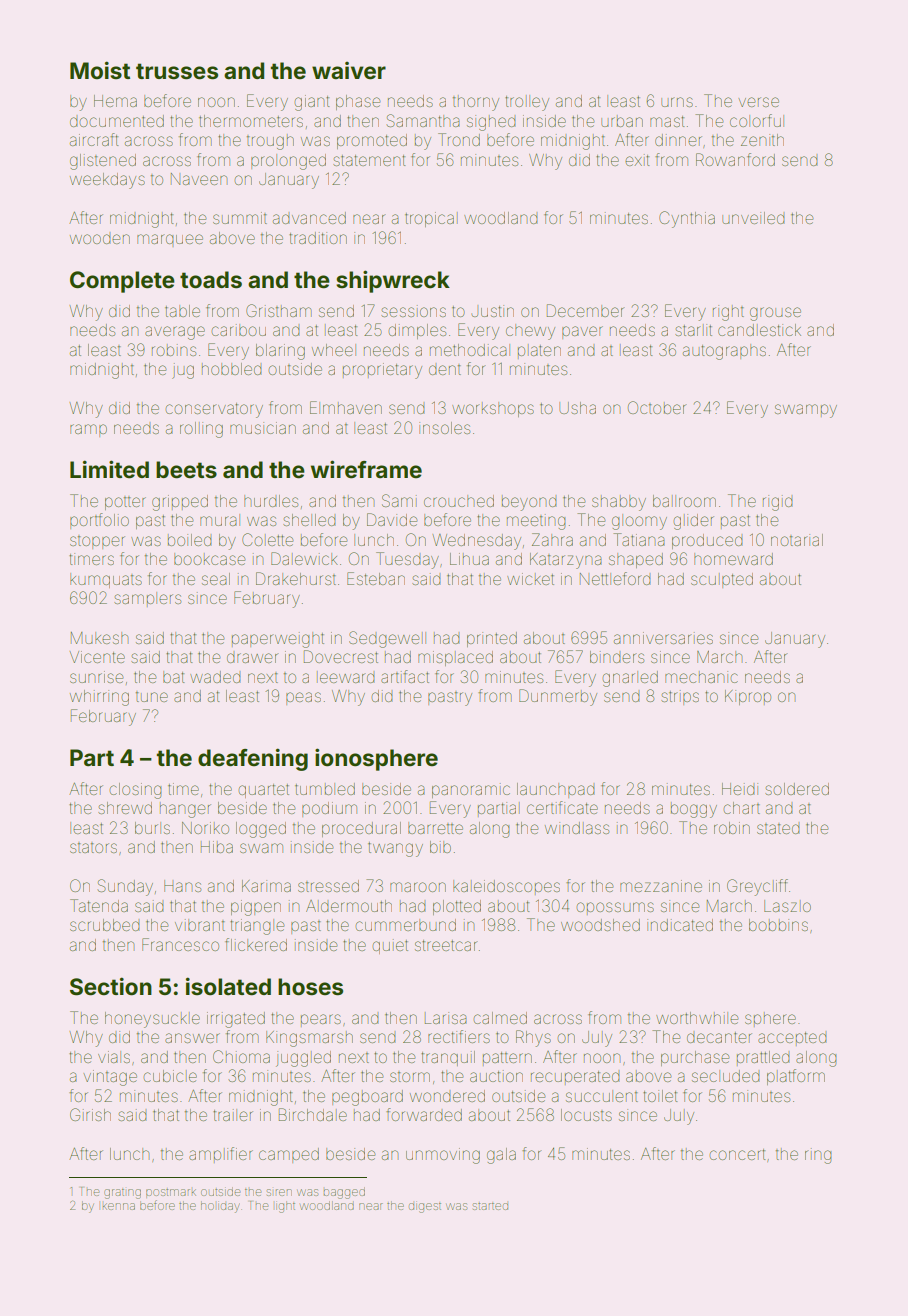  I want to click on urns, so click(677, 102).
